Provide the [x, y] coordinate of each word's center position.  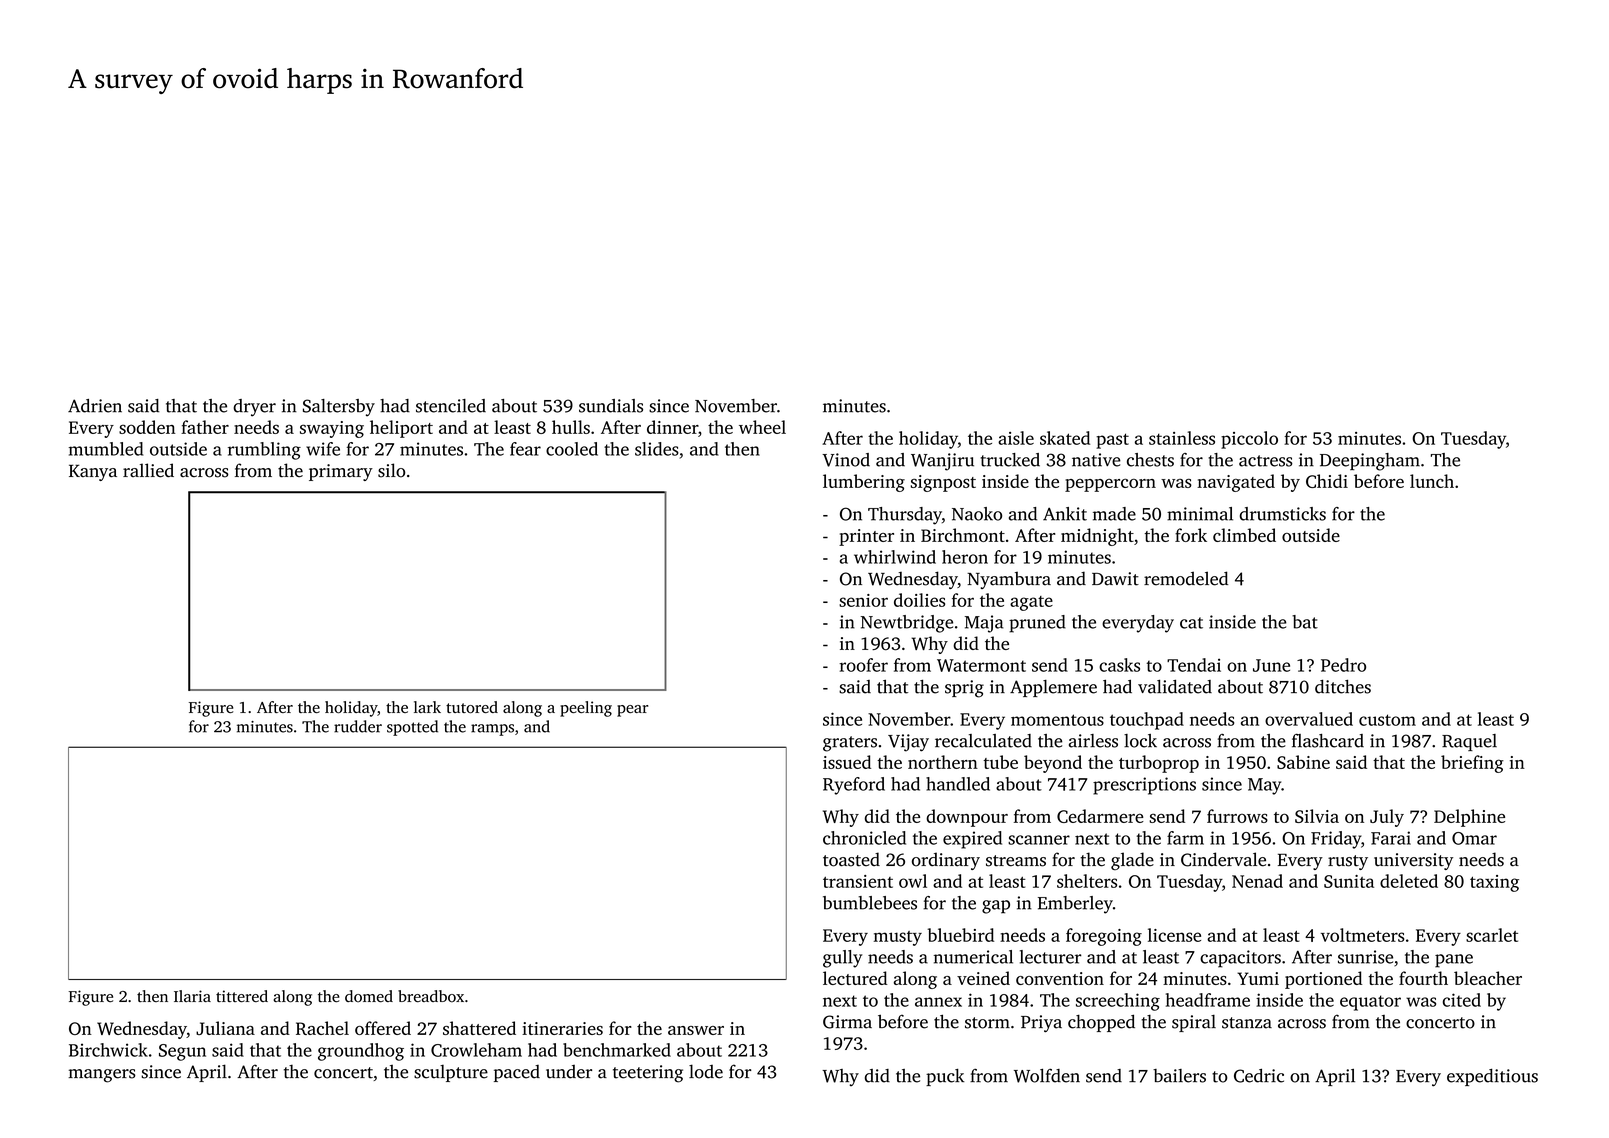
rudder [358, 726]
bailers [1179, 1076]
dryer [254, 408]
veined [983, 978]
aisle [1016, 438]
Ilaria [192, 996]
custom [1387, 720]
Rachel [322, 1028]
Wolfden [1047, 1076]
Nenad [1257, 881]
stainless [1182, 438]
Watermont [981, 665]
